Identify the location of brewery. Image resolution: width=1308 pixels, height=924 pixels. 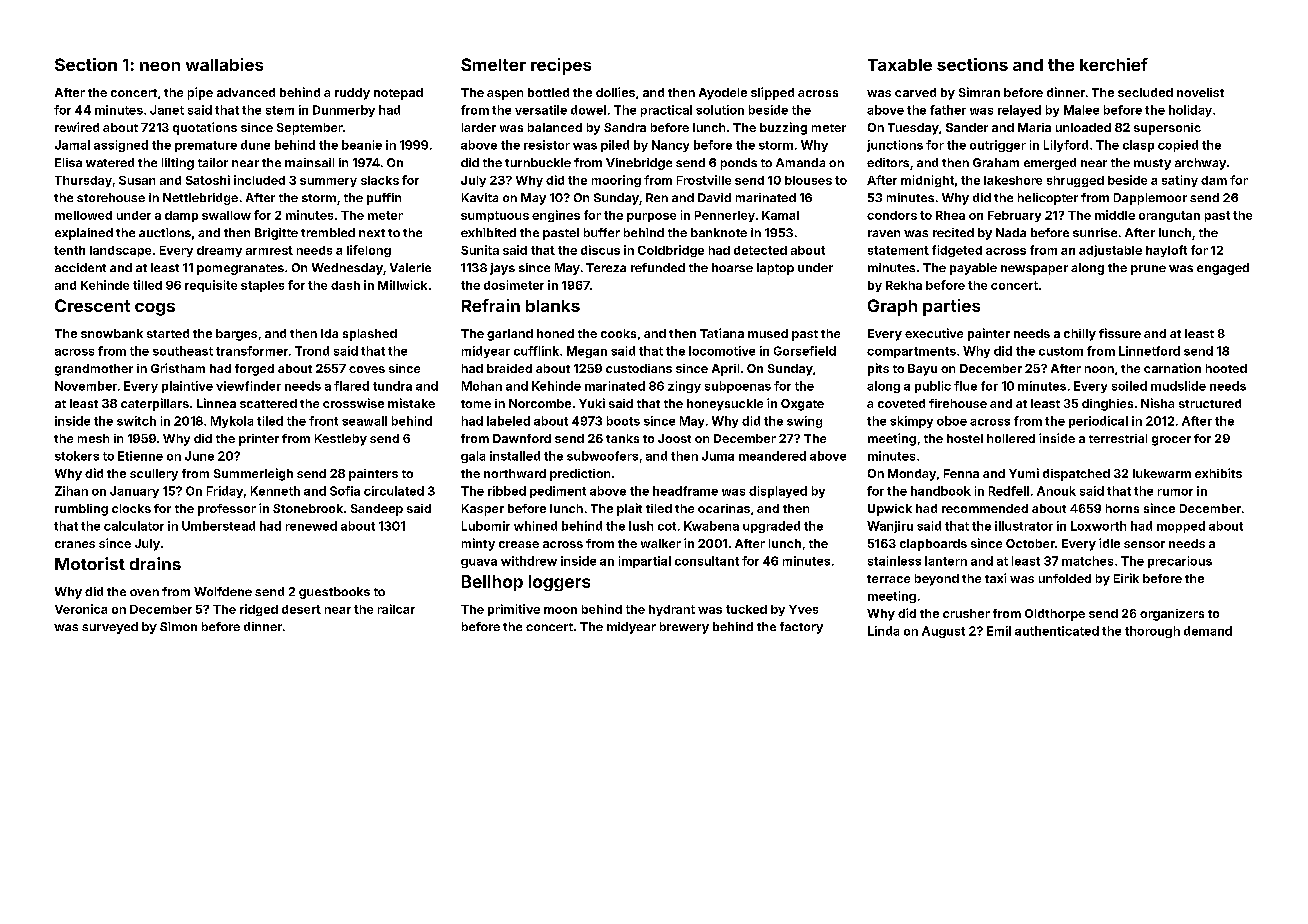
(684, 628).
